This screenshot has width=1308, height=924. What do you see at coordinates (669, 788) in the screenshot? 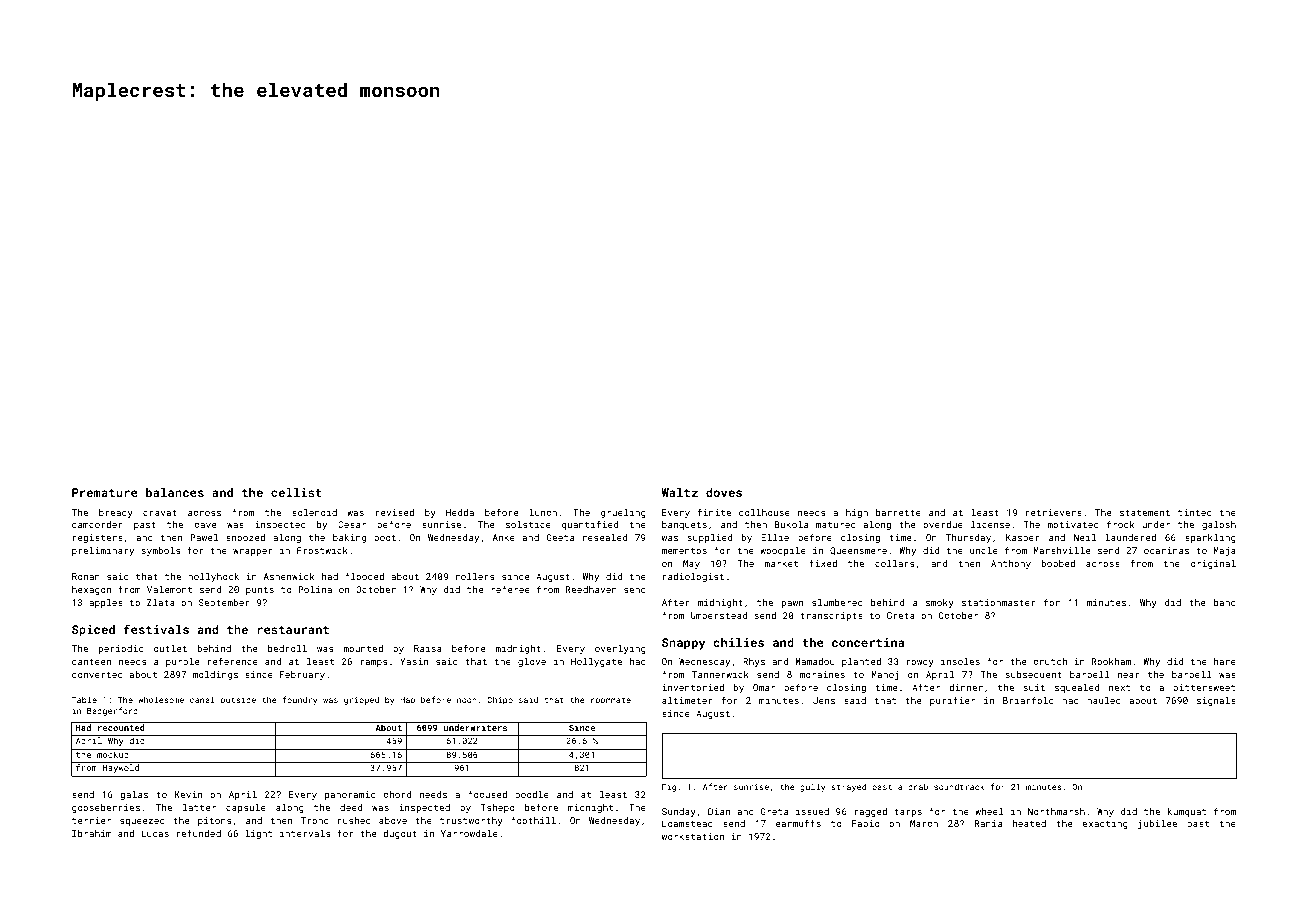
I see `Fig` at bounding box center [669, 788].
